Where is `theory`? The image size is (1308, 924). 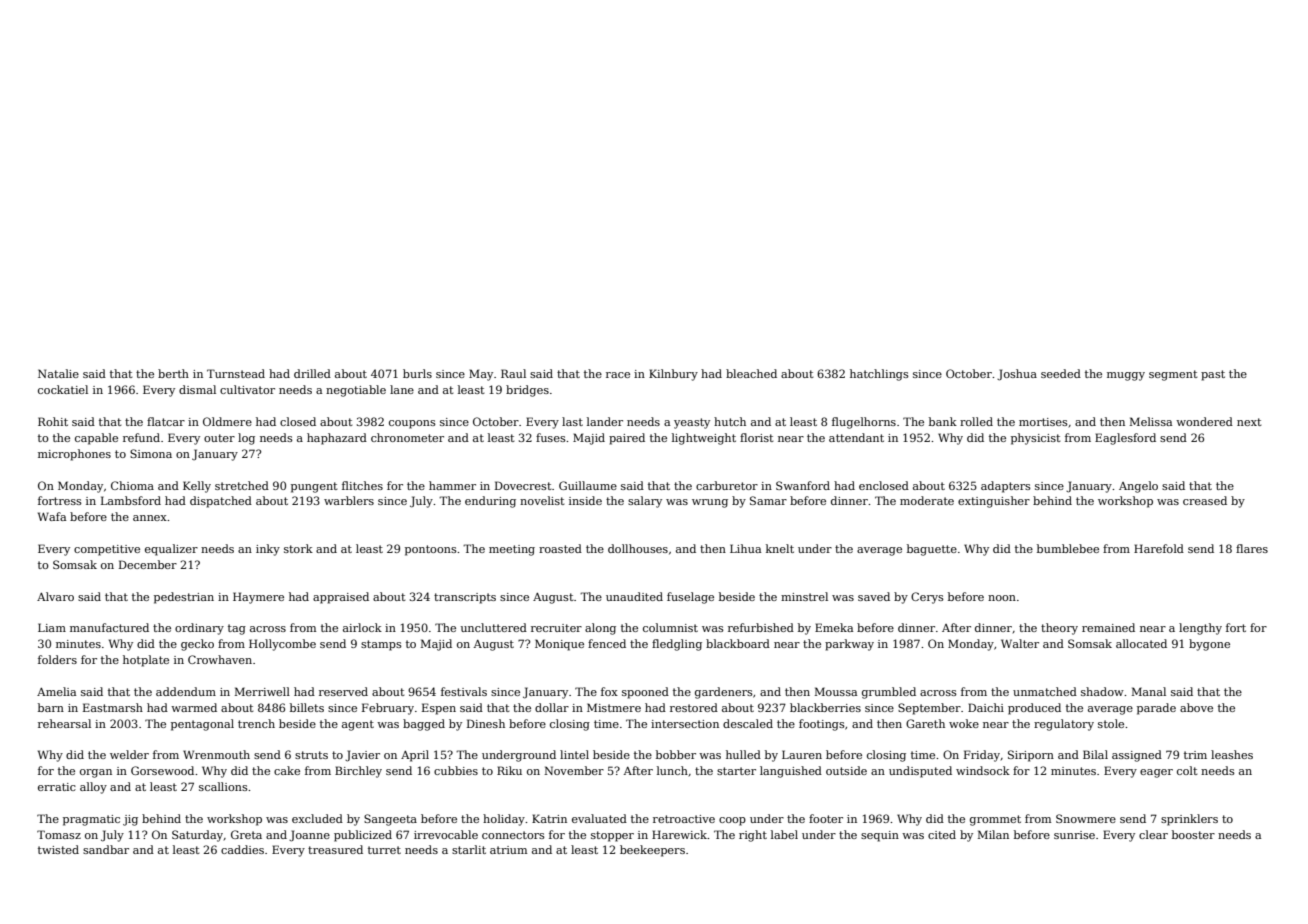 theory is located at coordinates (1059, 629).
